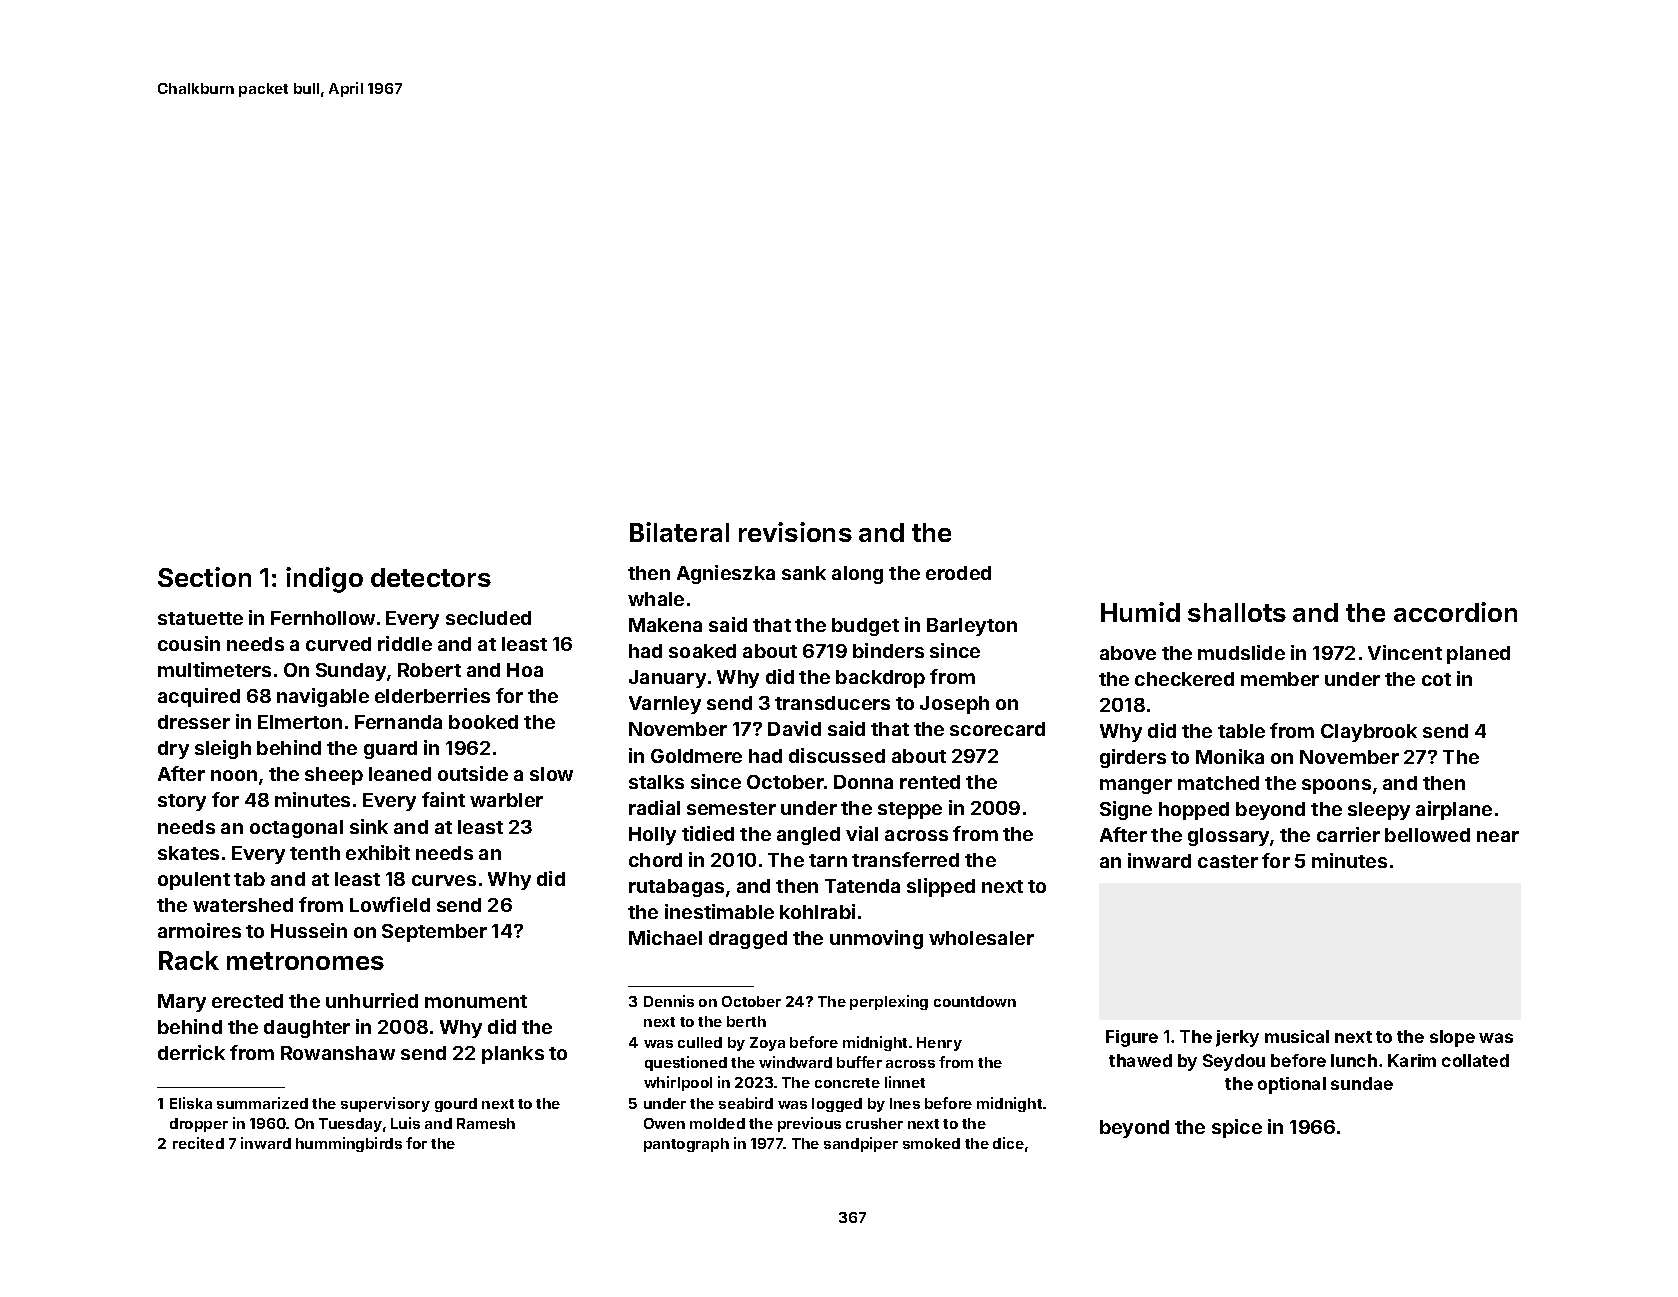 The image size is (1678, 1297). What do you see at coordinates (702, 651) in the document?
I see `soaked` at bounding box center [702, 651].
